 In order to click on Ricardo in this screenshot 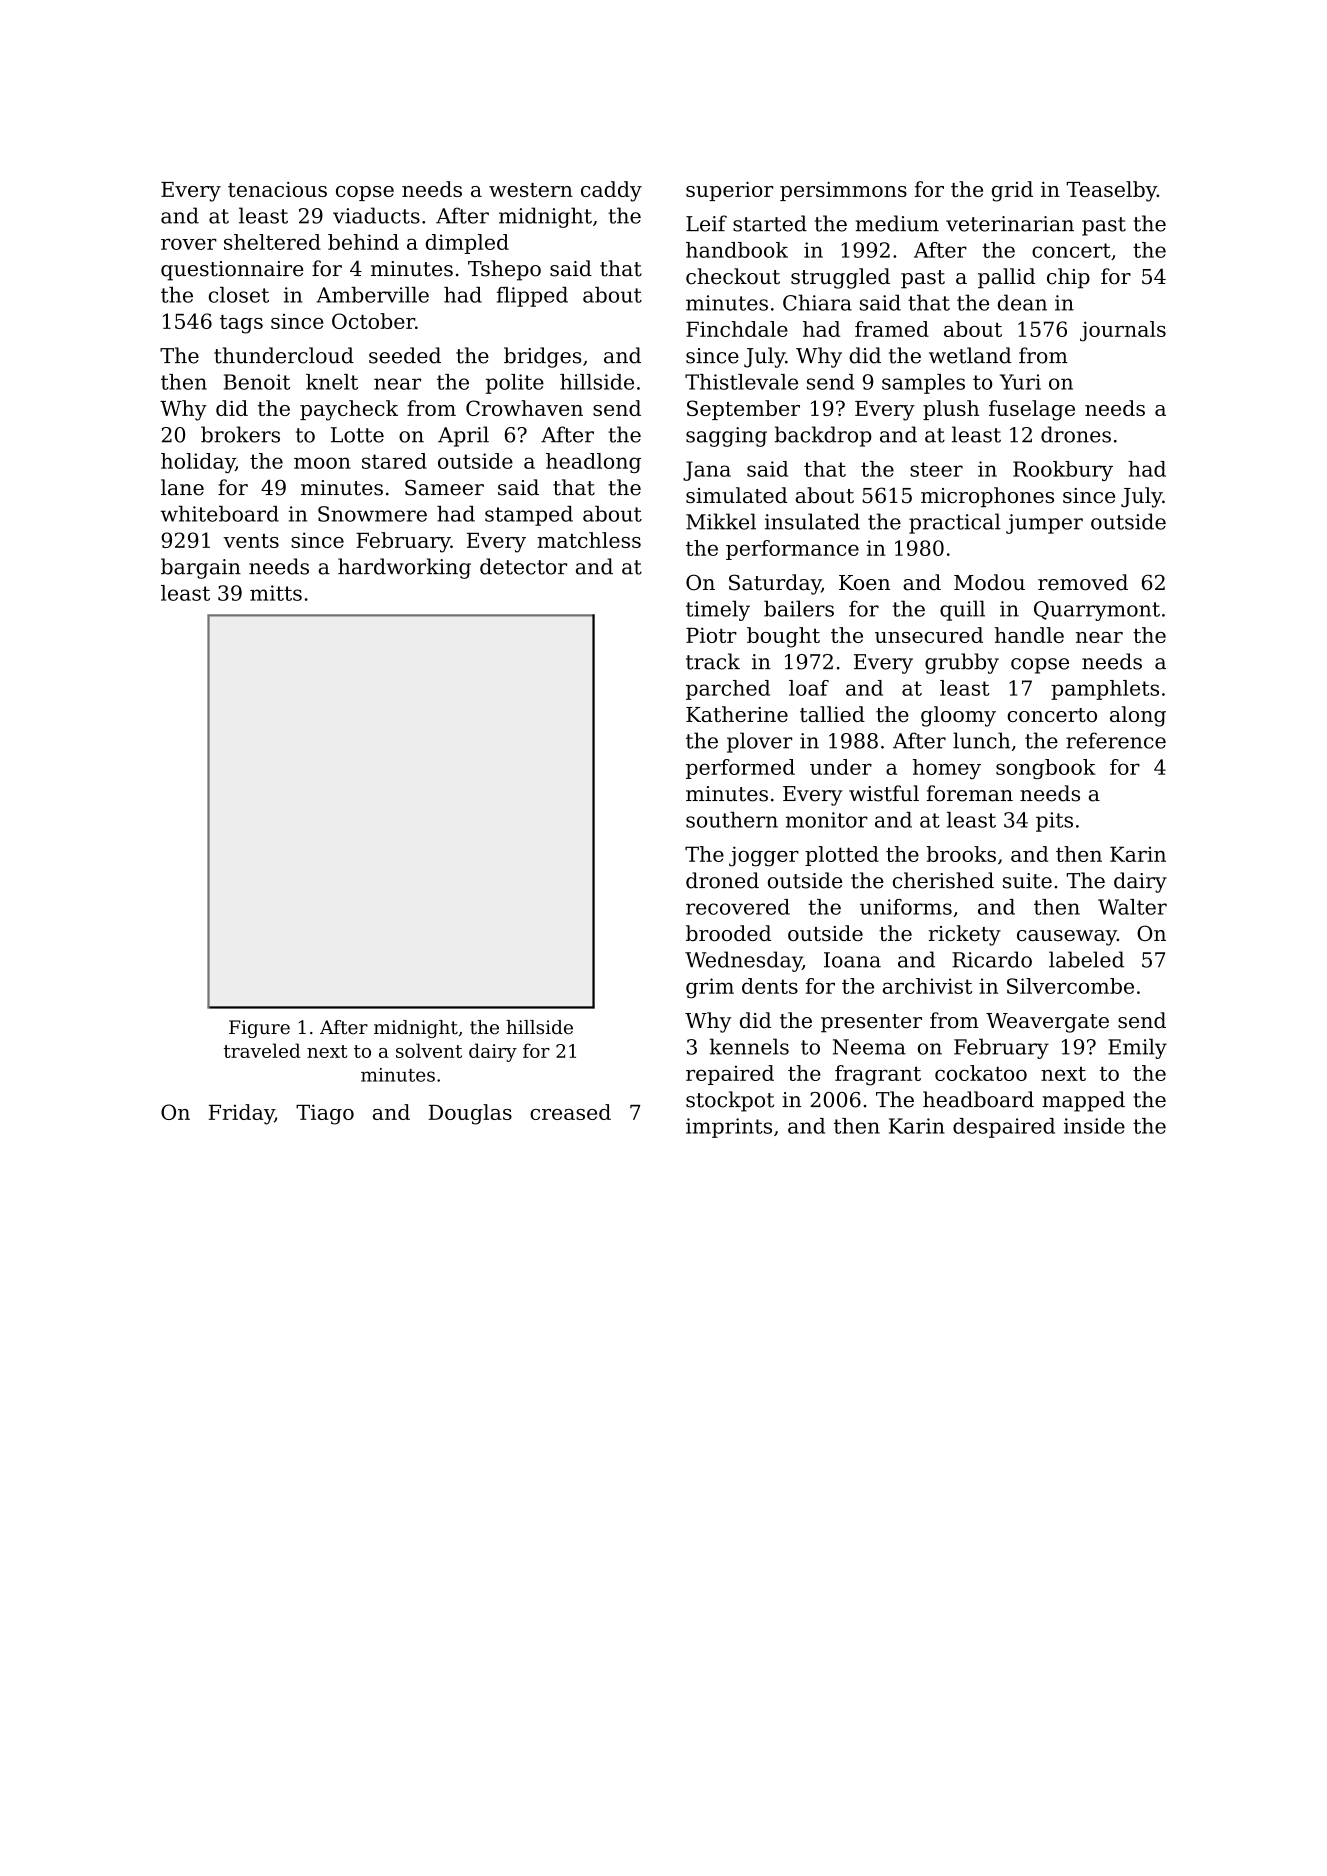, I will do `click(992, 959)`.
